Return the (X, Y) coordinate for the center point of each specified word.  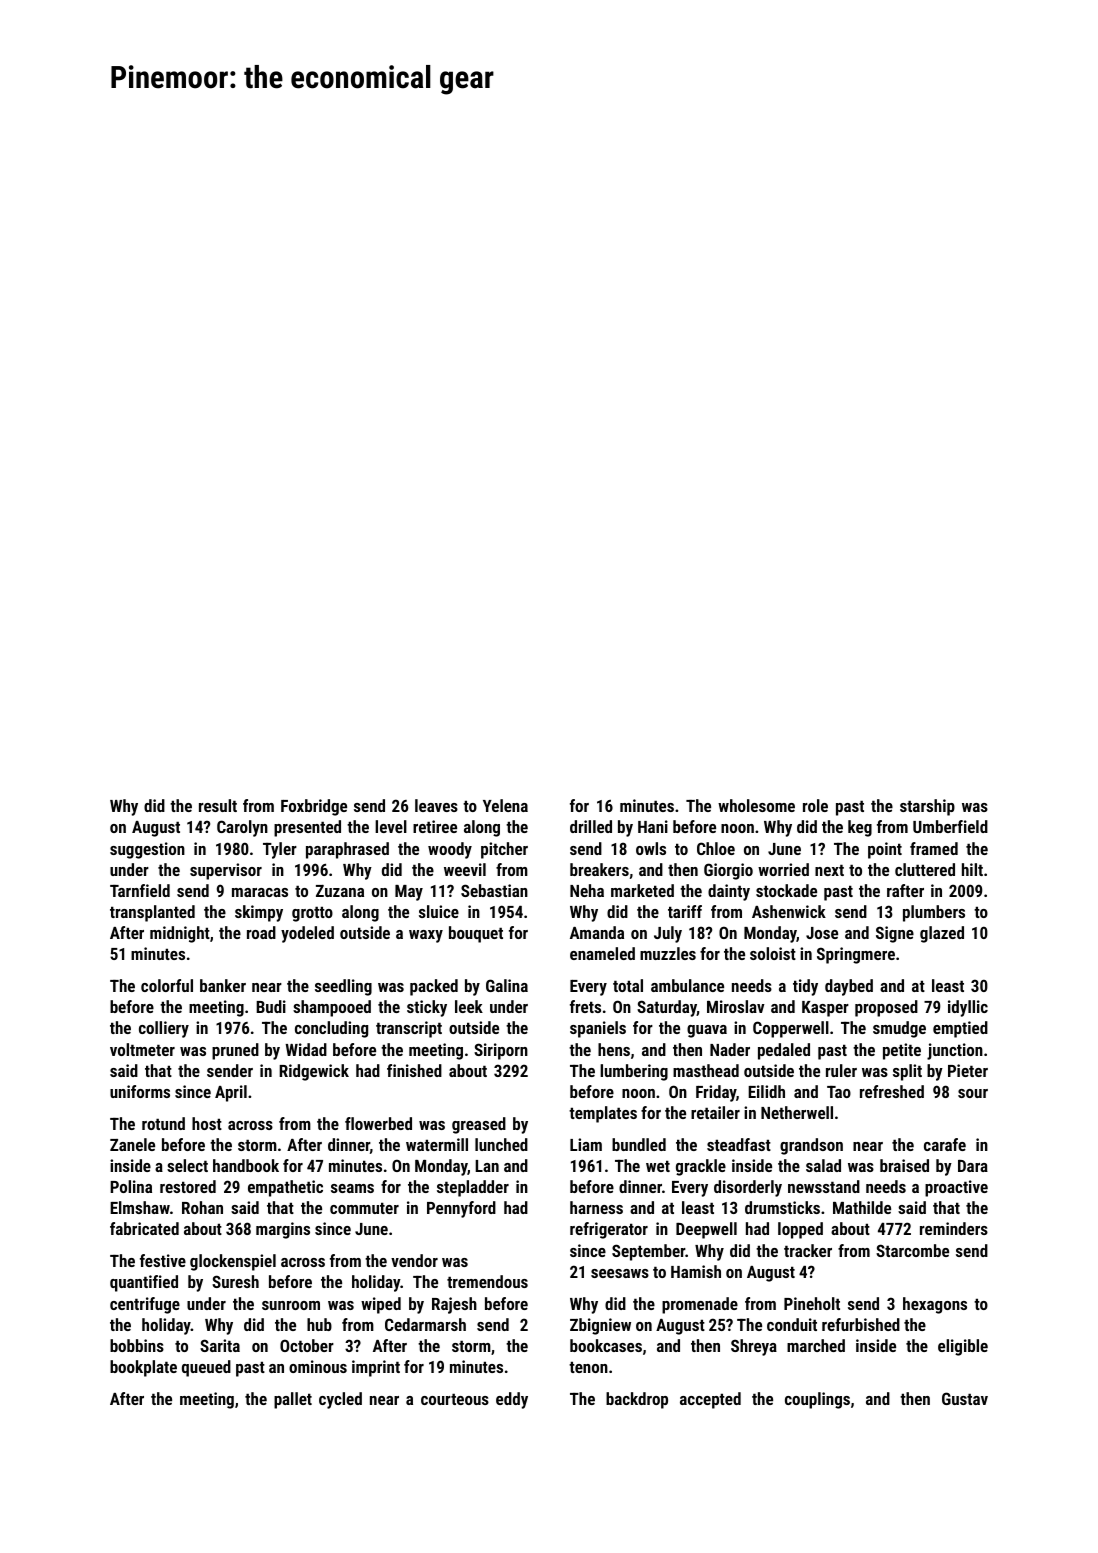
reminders (954, 1228)
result (218, 805)
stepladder (473, 1188)
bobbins (137, 1345)
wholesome (756, 805)
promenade (700, 1305)
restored (188, 1186)
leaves (436, 805)
